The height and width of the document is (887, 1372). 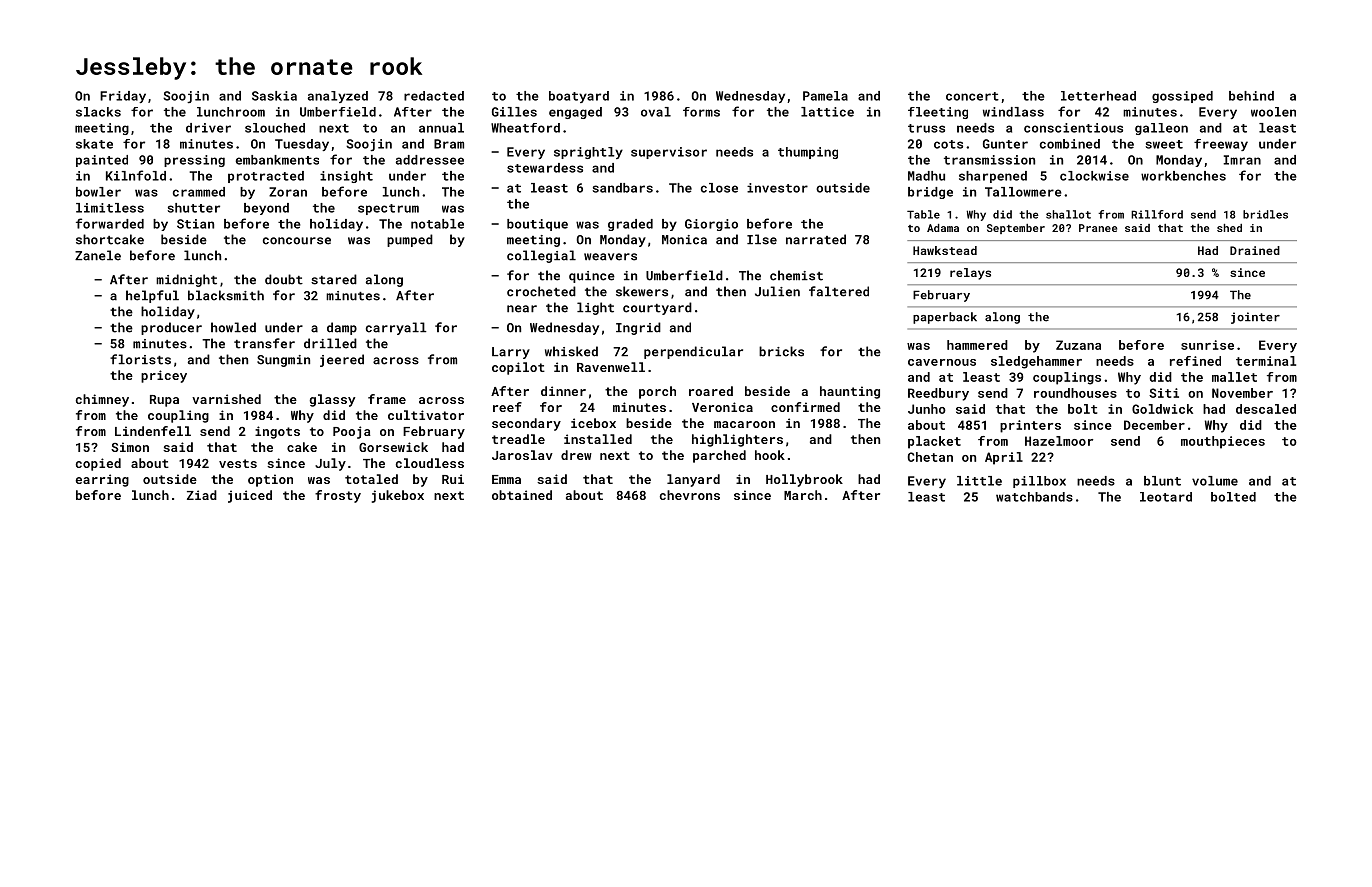 What do you see at coordinates (274, 96) in the document?
I see `Saskia` at bounding box center [274, 96].
